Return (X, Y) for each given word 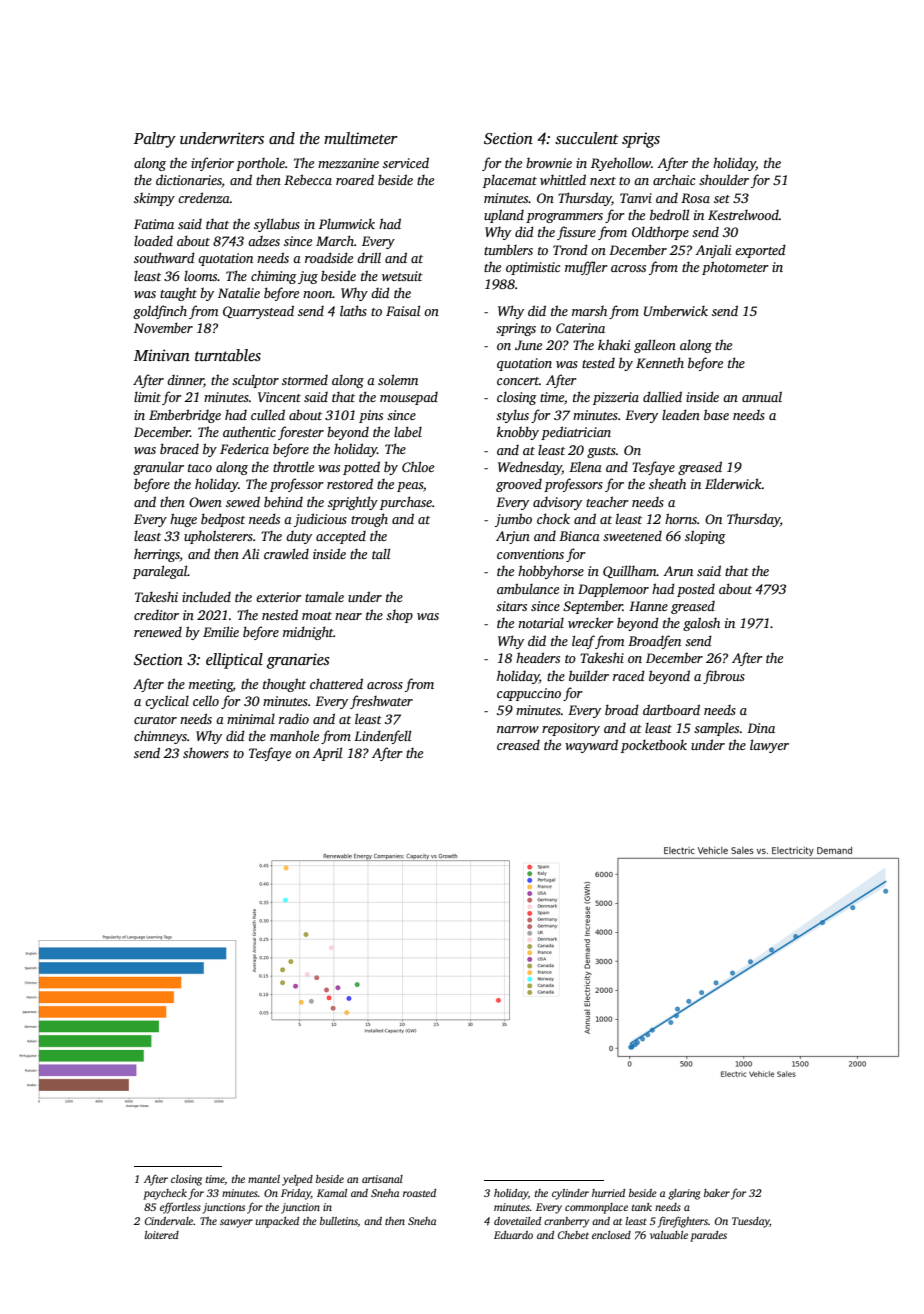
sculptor (255, 381)
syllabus (277, 225)
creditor (156, 615)
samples (716, 729)
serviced (406, 162)
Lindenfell (382, 737)
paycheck (165, 1194)
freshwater (381, 702)
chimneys (160, 737)
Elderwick (733, 483)
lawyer (769, 746)
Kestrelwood (743, 215)
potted (361, 468)
